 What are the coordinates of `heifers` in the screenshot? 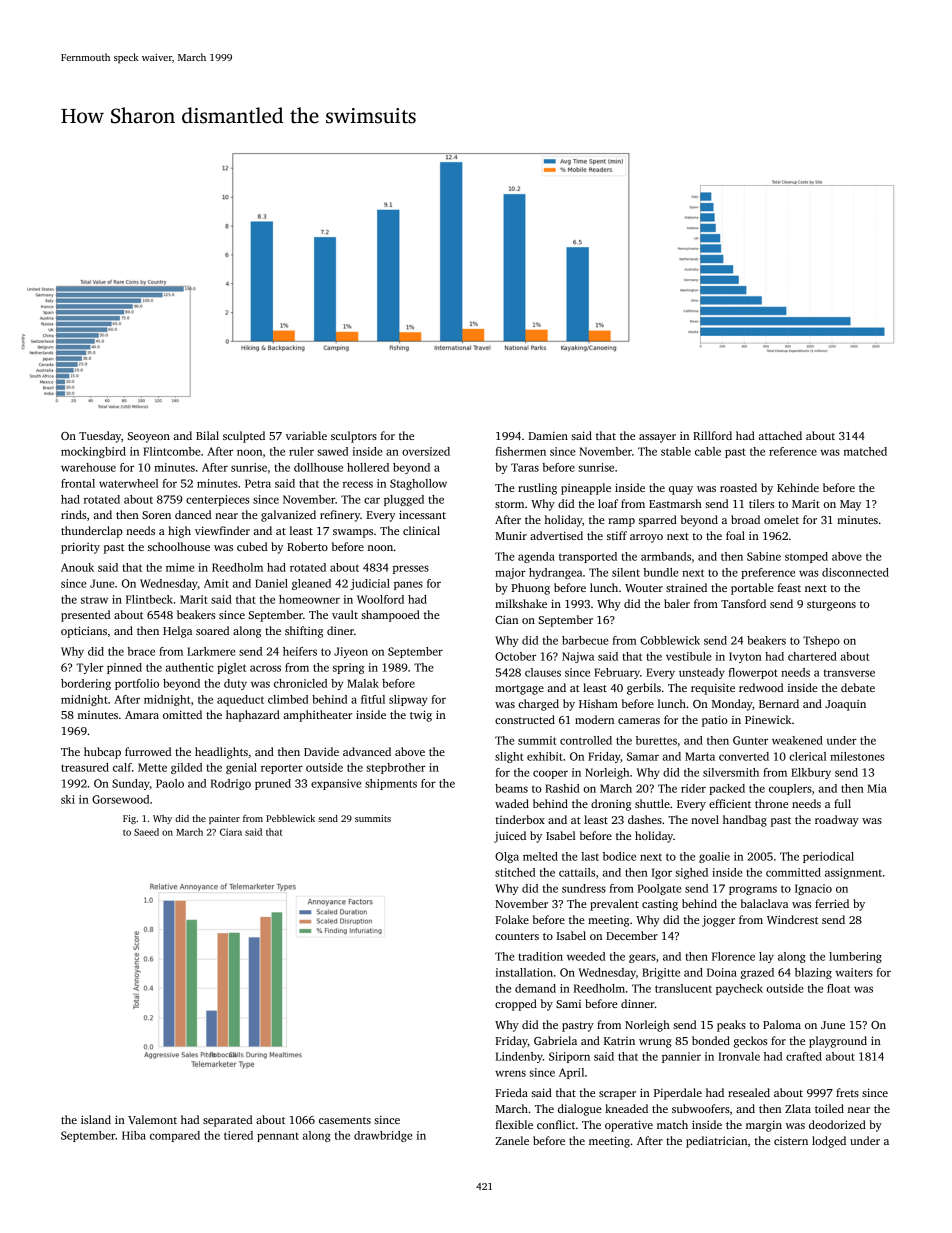 It's located at (300, 651).
